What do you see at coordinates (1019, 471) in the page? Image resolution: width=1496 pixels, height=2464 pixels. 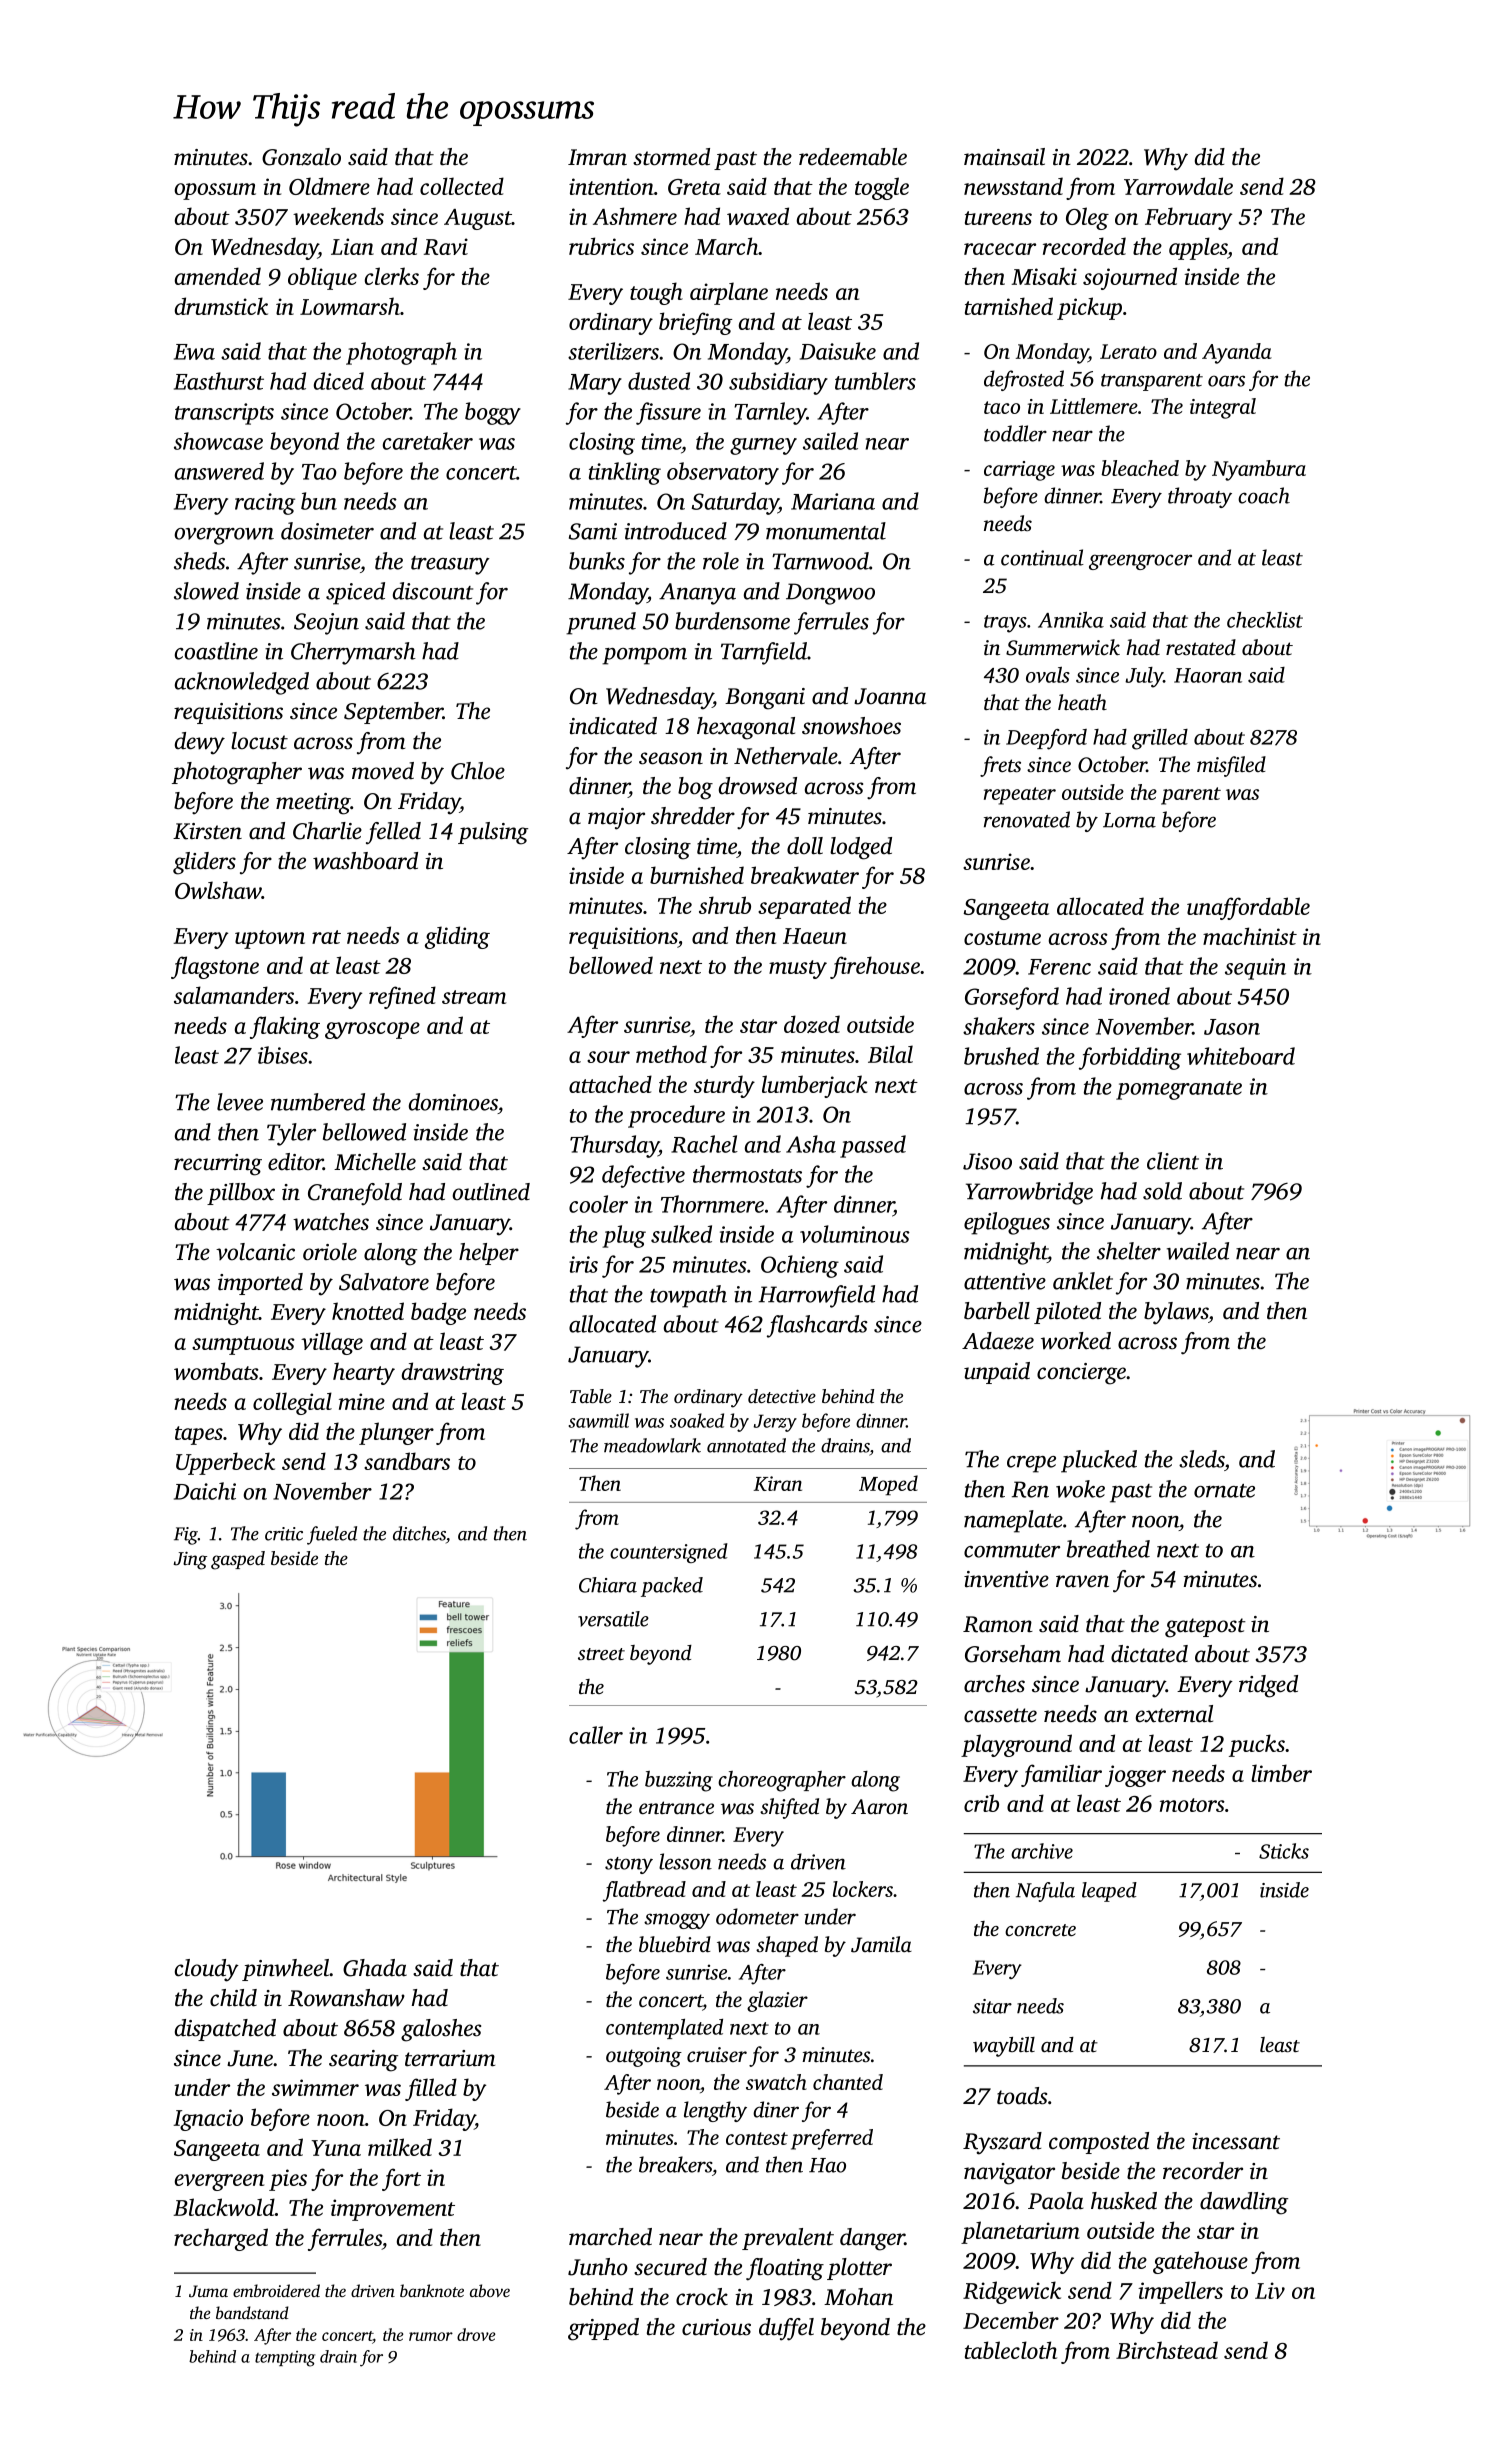 I see `carriage` at bounding box center [1019, 471].
